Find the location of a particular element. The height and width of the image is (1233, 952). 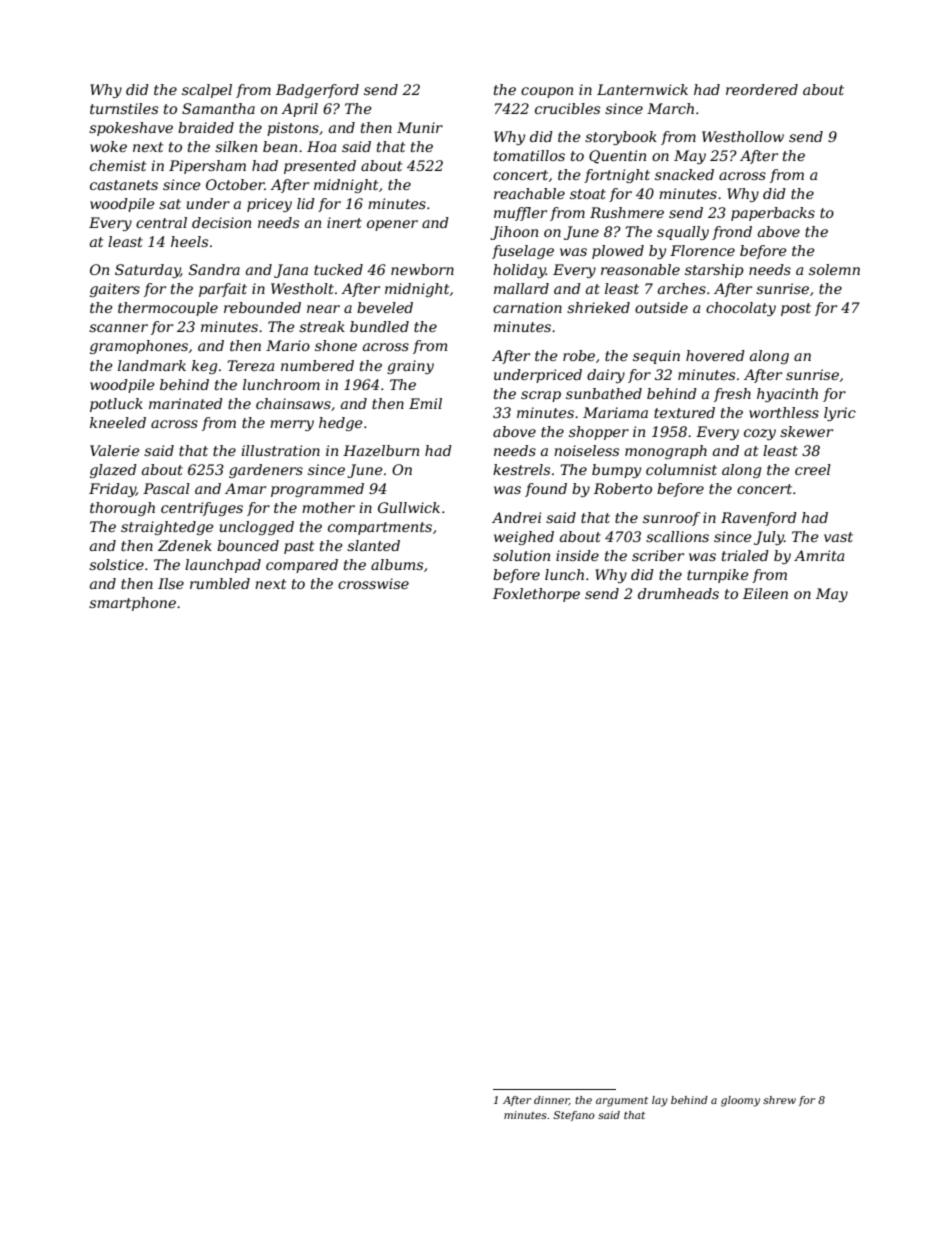

crucibles is located at coordinates (567, 108).
